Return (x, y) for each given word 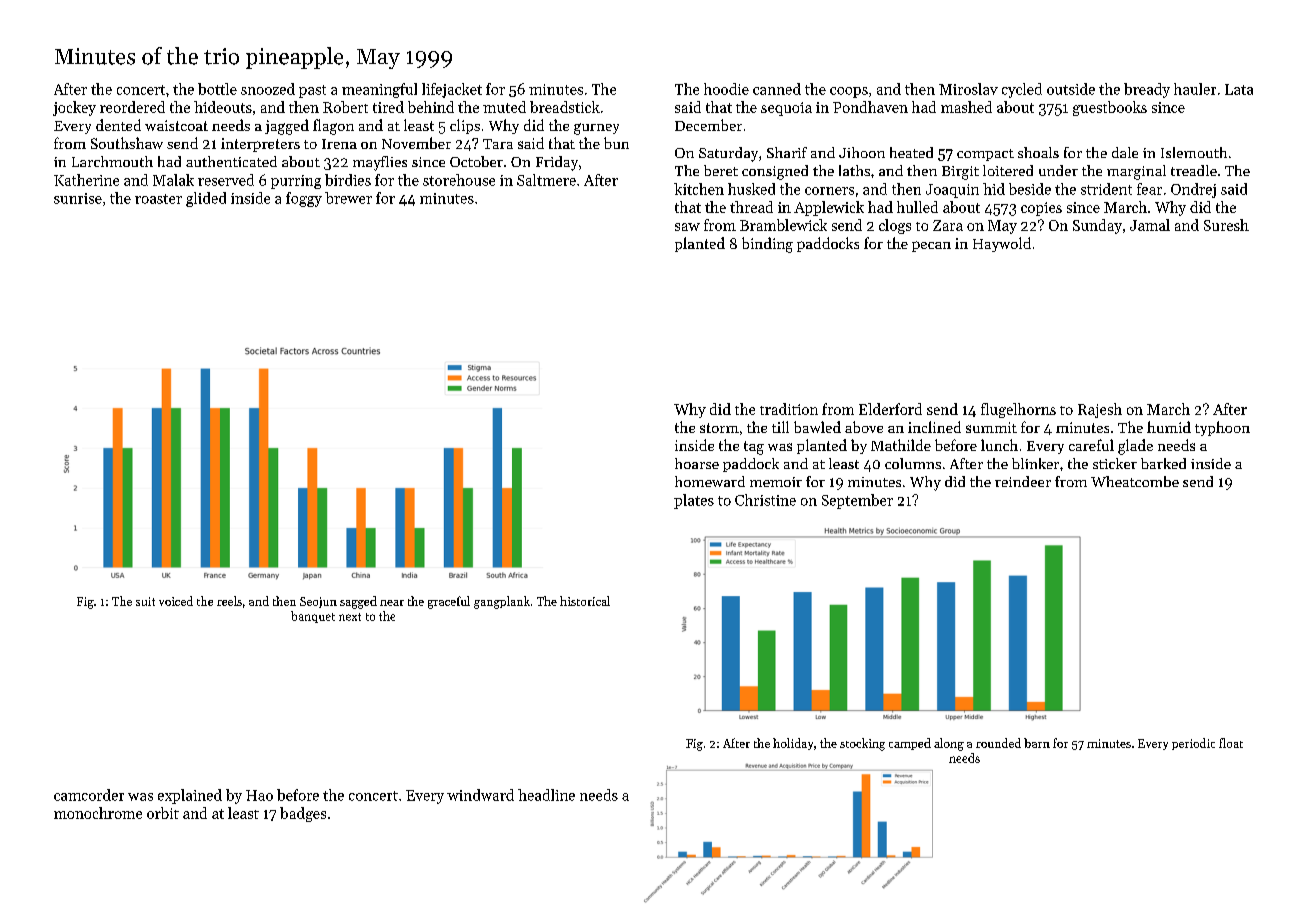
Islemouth (1194, 152)
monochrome (98, 813)
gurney (596, 129)
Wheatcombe (1135, 481)
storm (719, 428)
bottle (217, 89)
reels (229, 601)
